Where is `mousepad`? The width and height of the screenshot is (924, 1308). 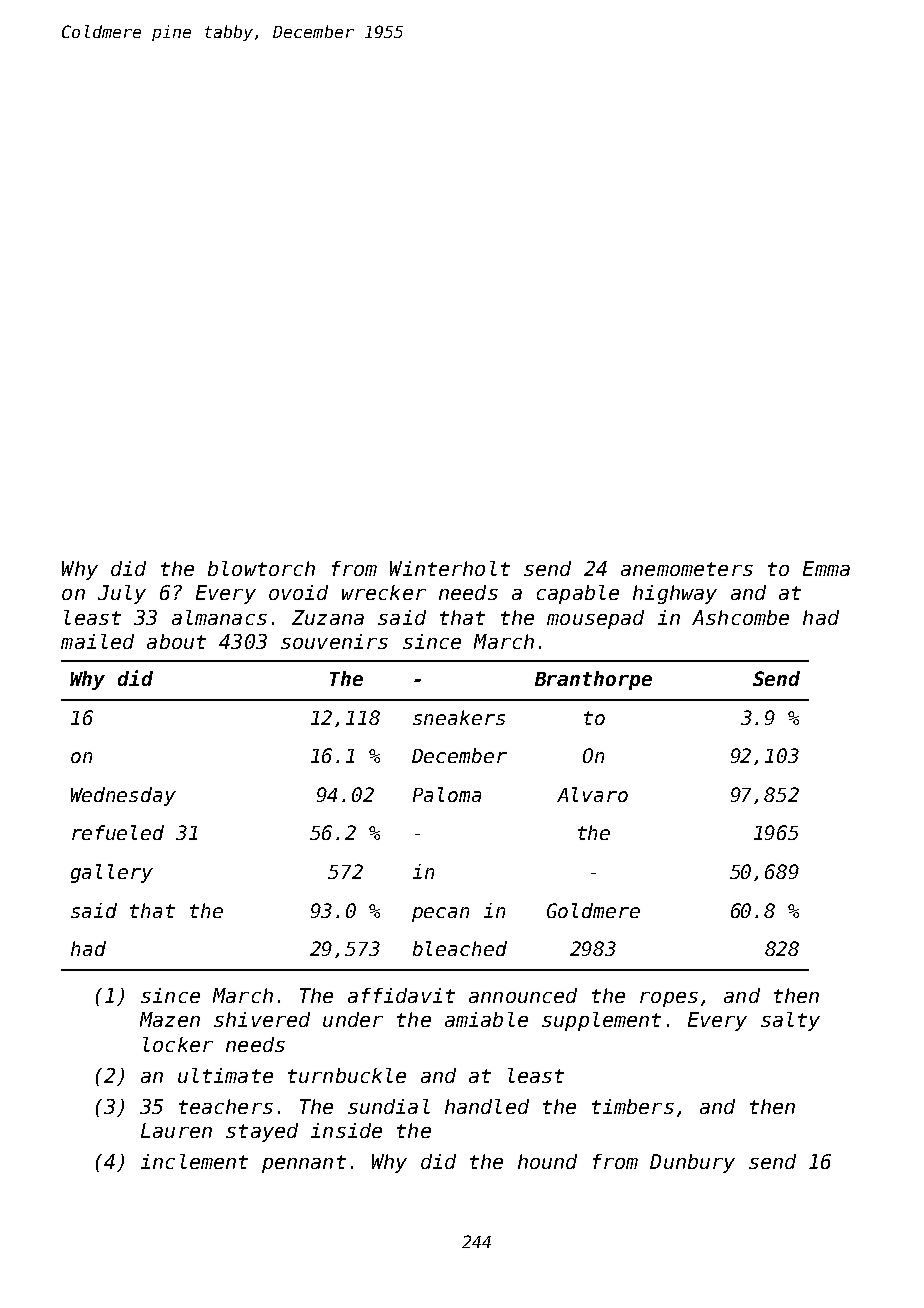
mousepad is located at coordinates (595, 619).
